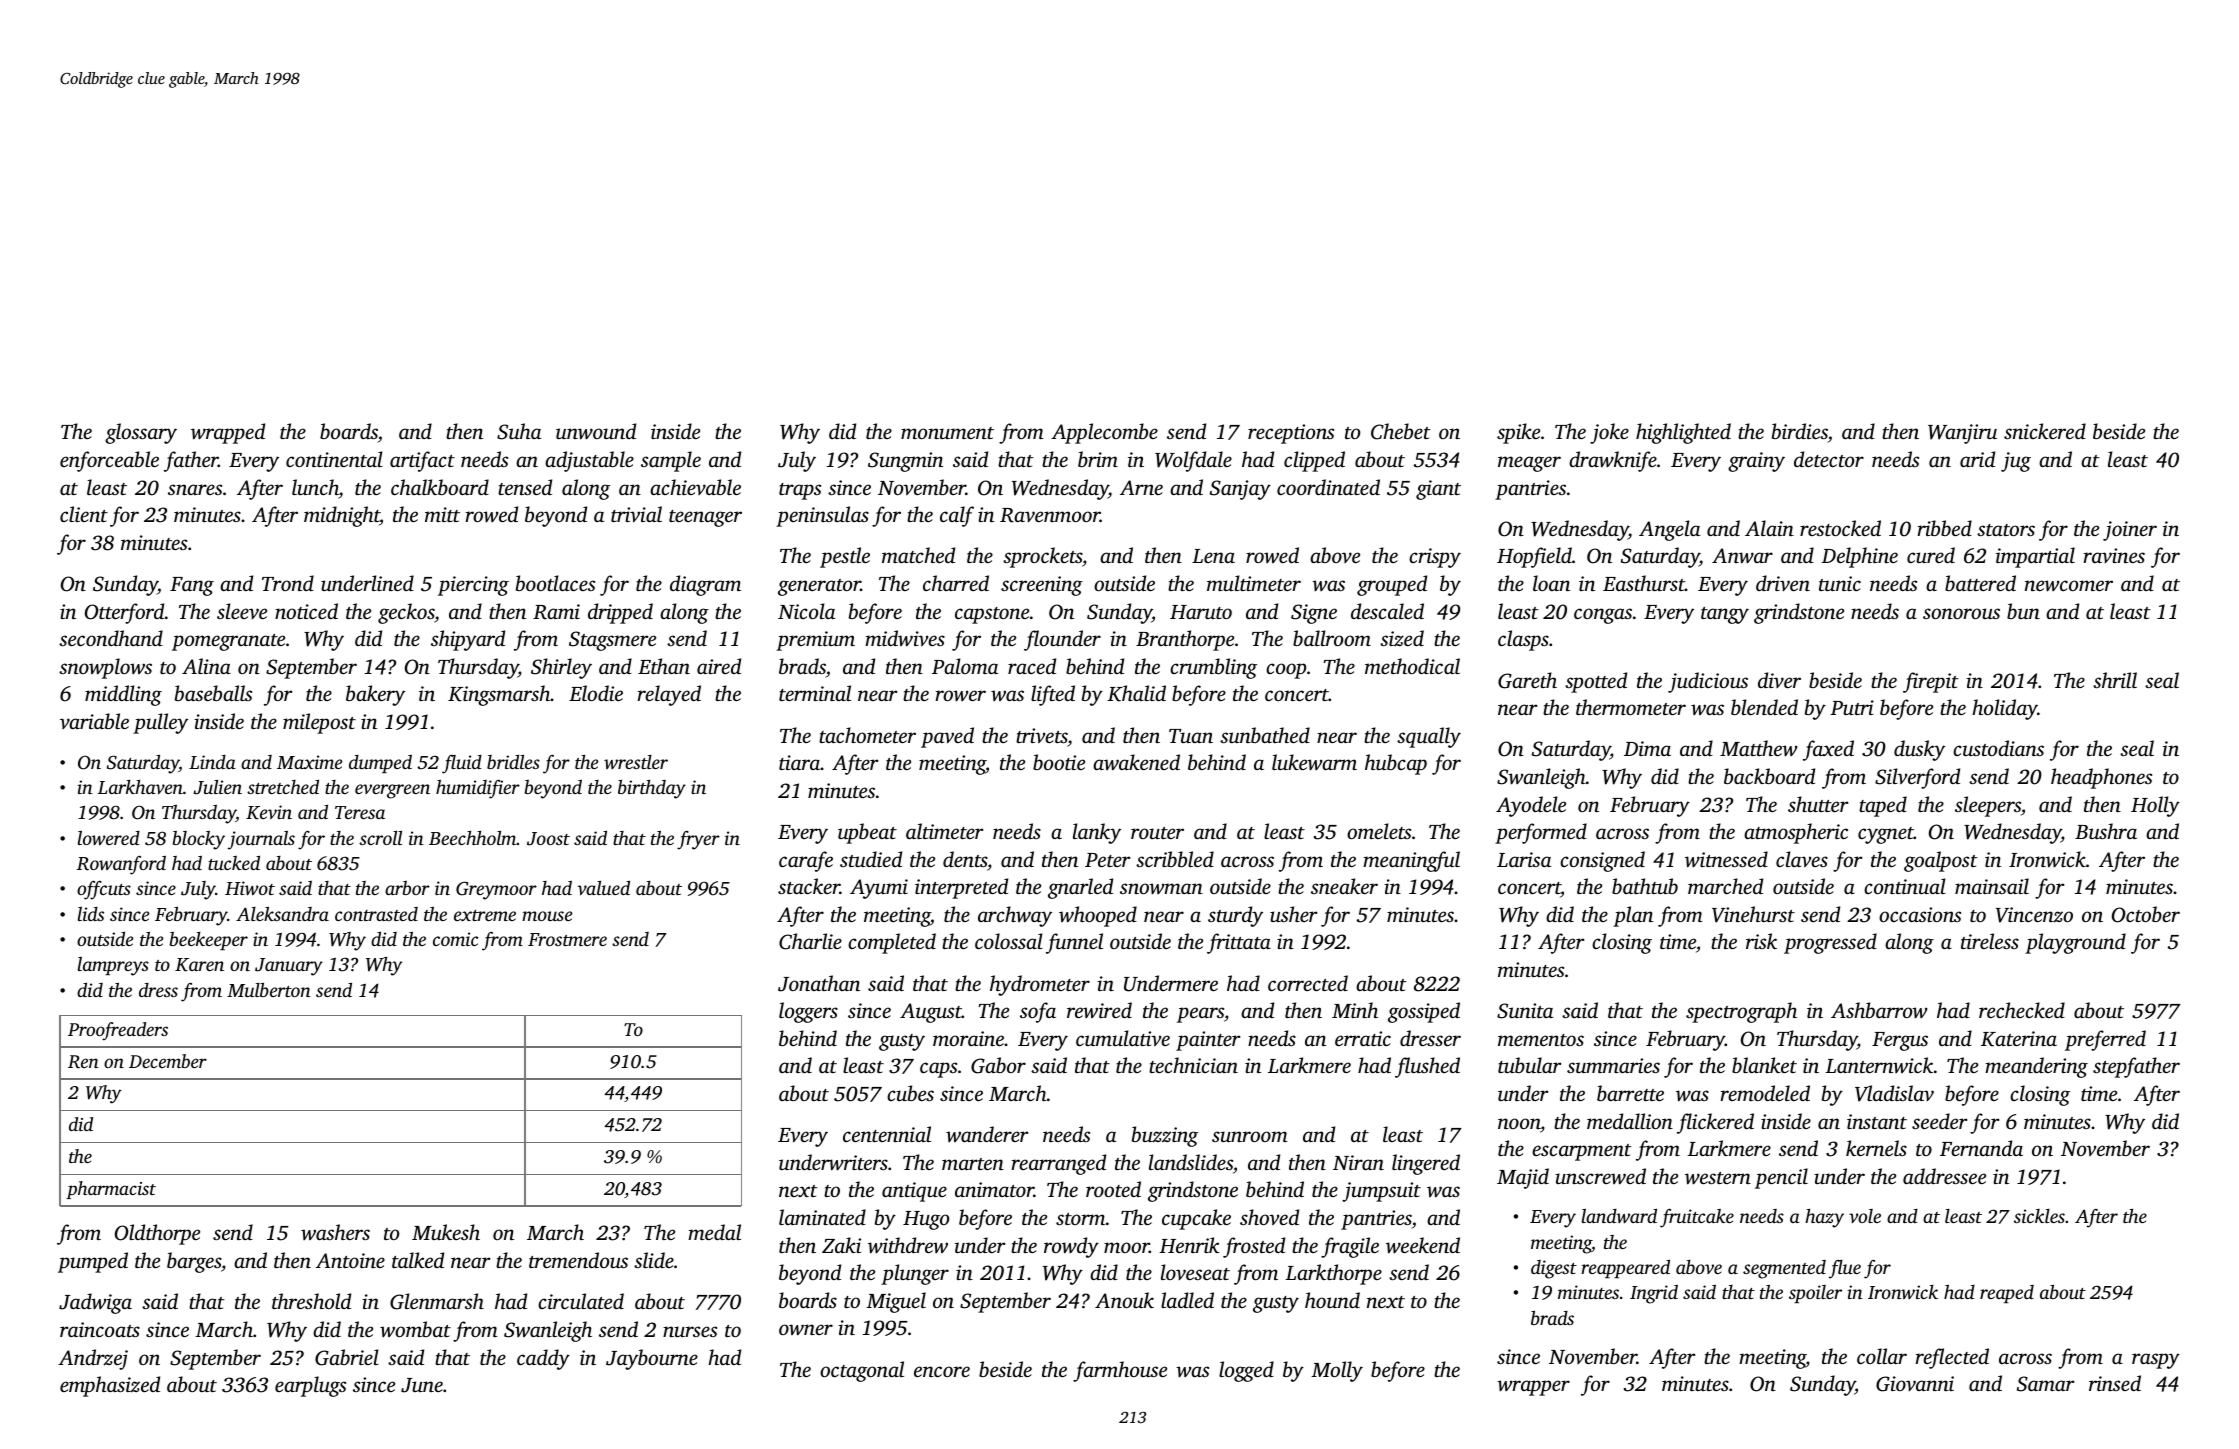  Describe the element at coordinates (1401, 431) in the document. I see `Chebet` at that location.
